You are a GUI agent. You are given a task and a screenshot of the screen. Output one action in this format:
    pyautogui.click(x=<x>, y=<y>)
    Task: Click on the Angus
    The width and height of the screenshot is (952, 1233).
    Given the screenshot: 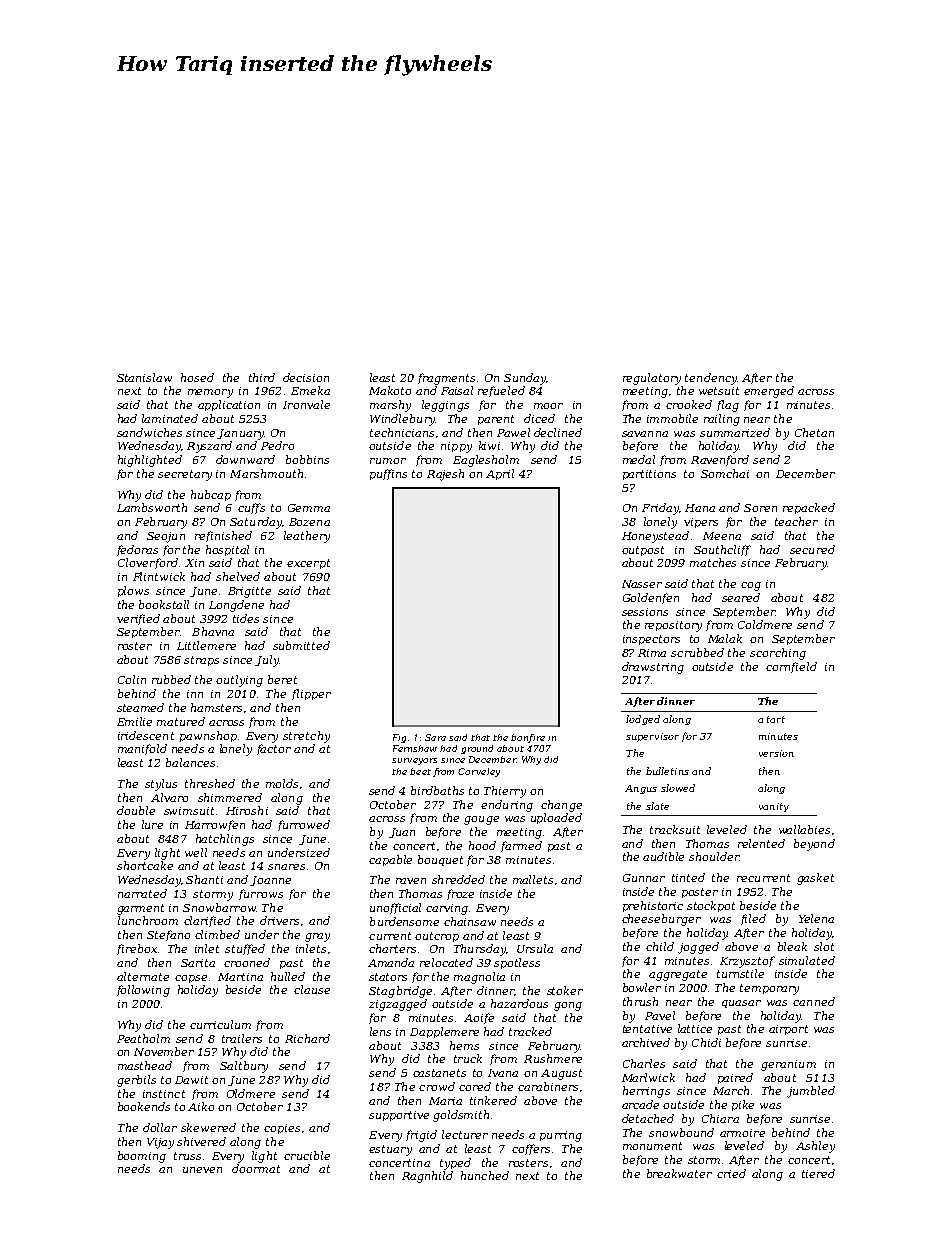 What is the action you would take?
    pyautogui.click(x=641, y=789)
